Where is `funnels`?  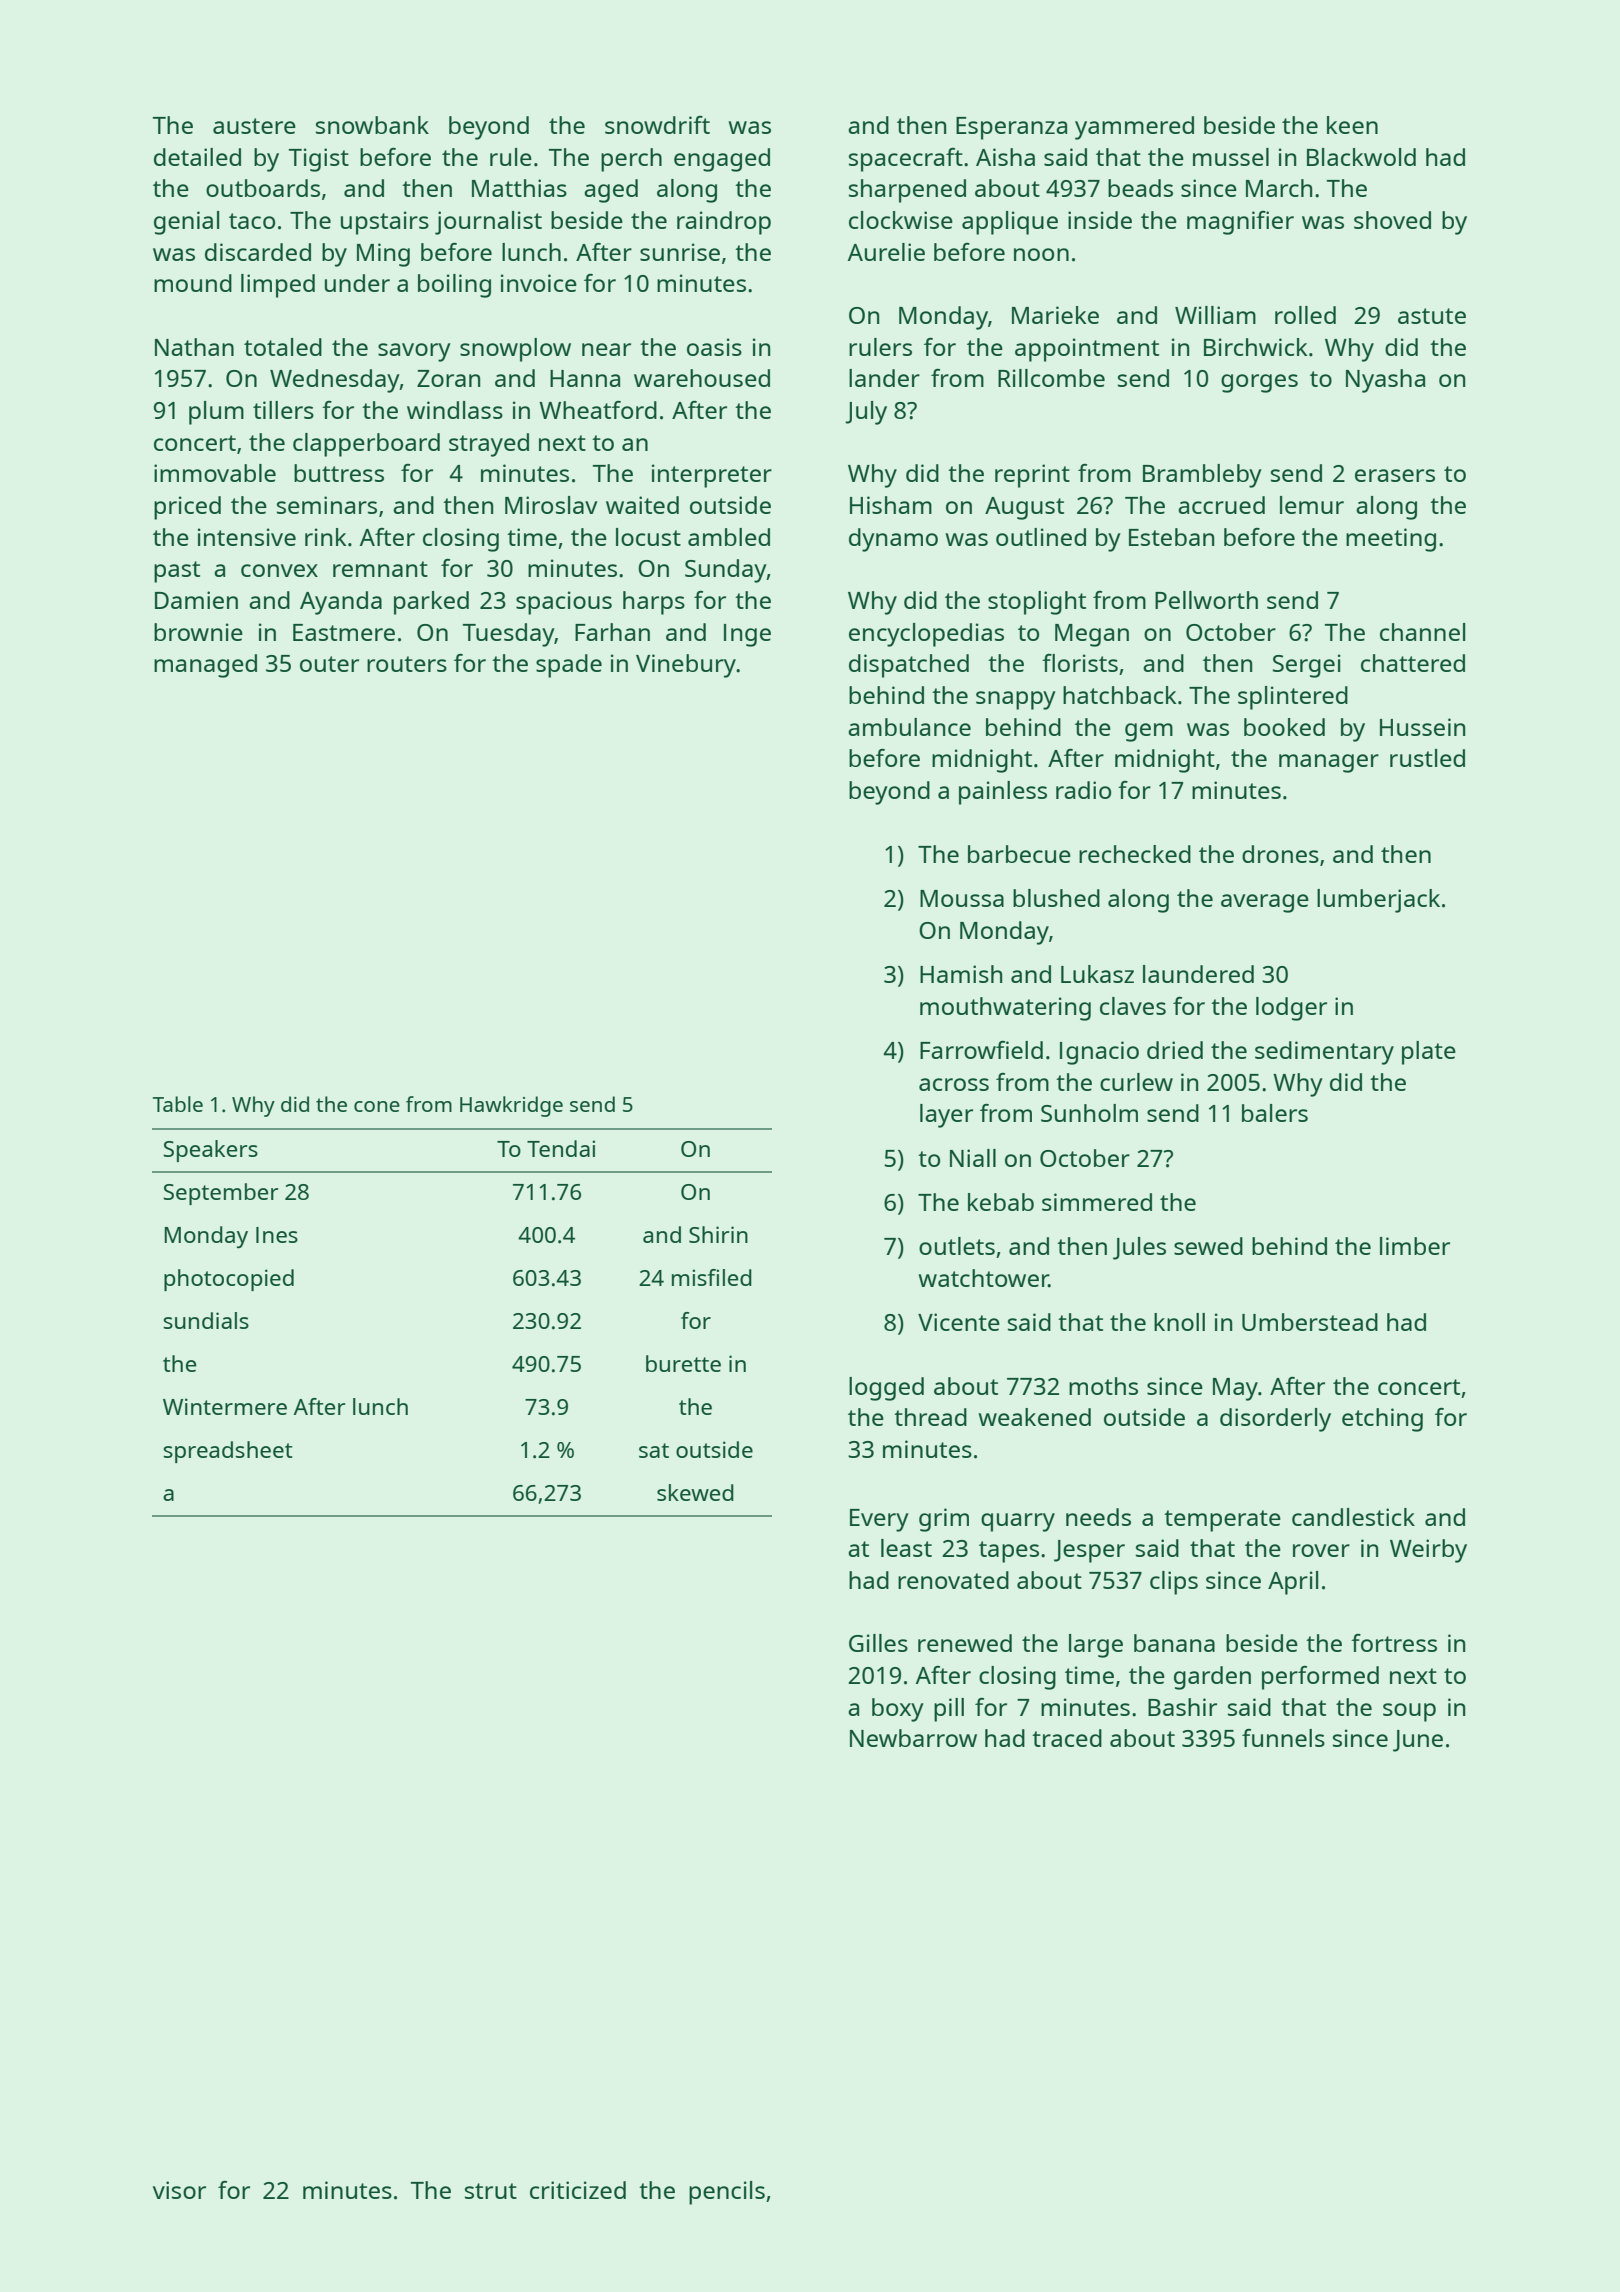 funnels is located at coordinates (1283, 1738).
